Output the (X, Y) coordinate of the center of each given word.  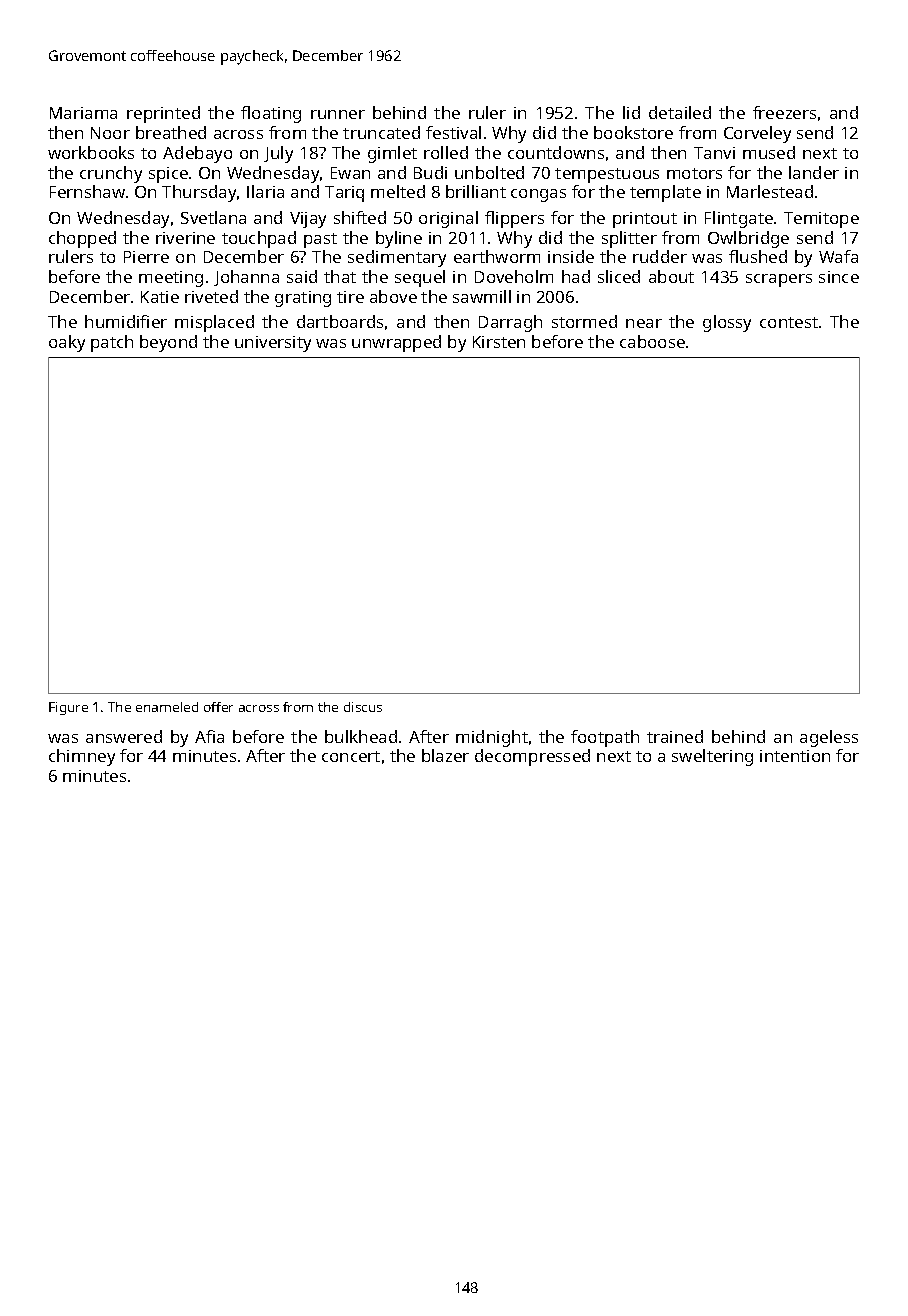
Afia (209, 736)
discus (363, 707)
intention (795, 756)
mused (769, 152)
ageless (829, 738)
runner (338, 114)
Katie (160, 297)
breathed (171, 132)
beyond (168, 343)
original (448, 219)
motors (694, 173)
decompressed (532, 757)
